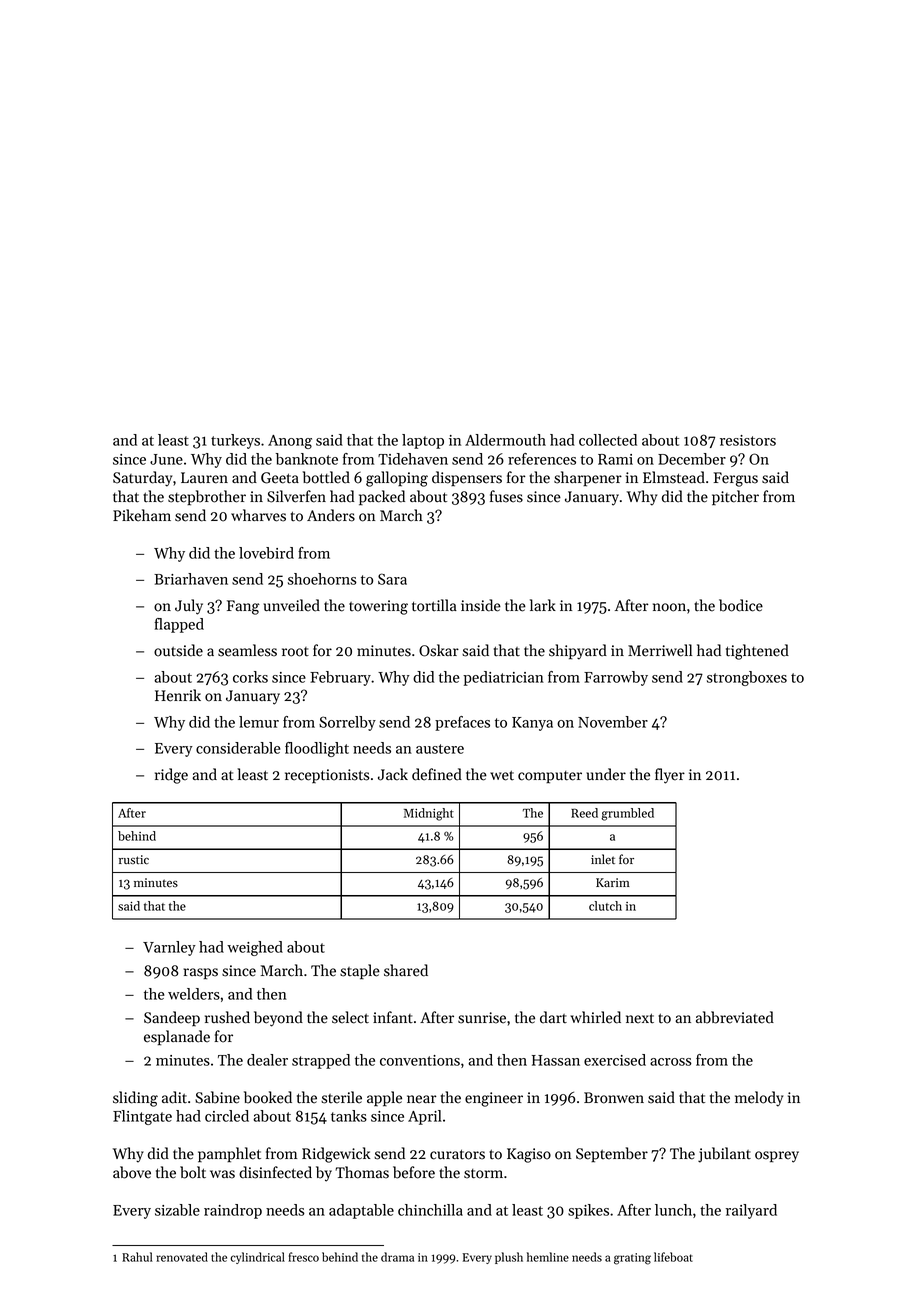 The image size is (924, 1308). Describe the element at coordinates (142, 479) in the screenshot. I see `Saturday` at that location.
